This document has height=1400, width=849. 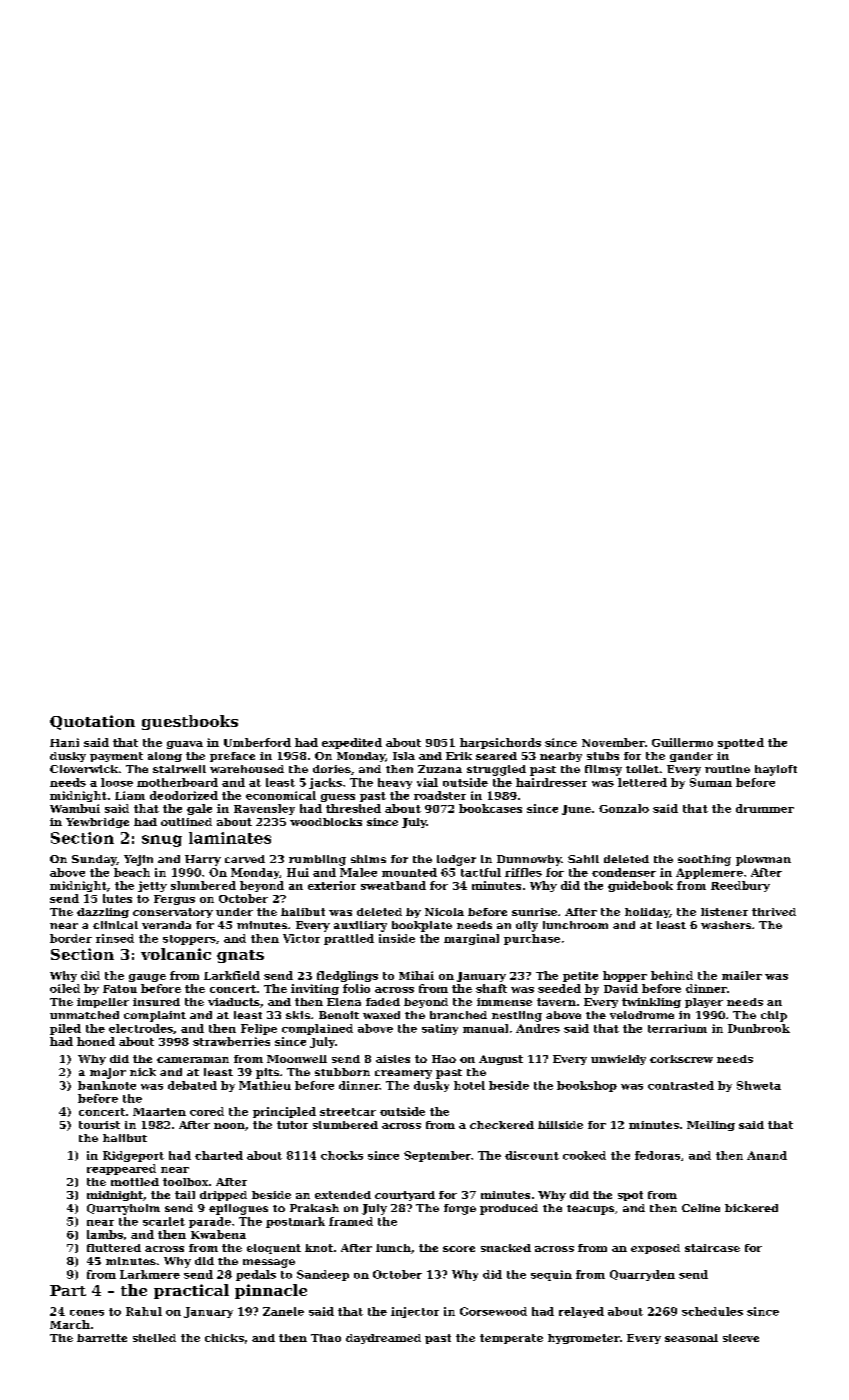 I want to click on harpsichords, so click(x=500, y=743).
